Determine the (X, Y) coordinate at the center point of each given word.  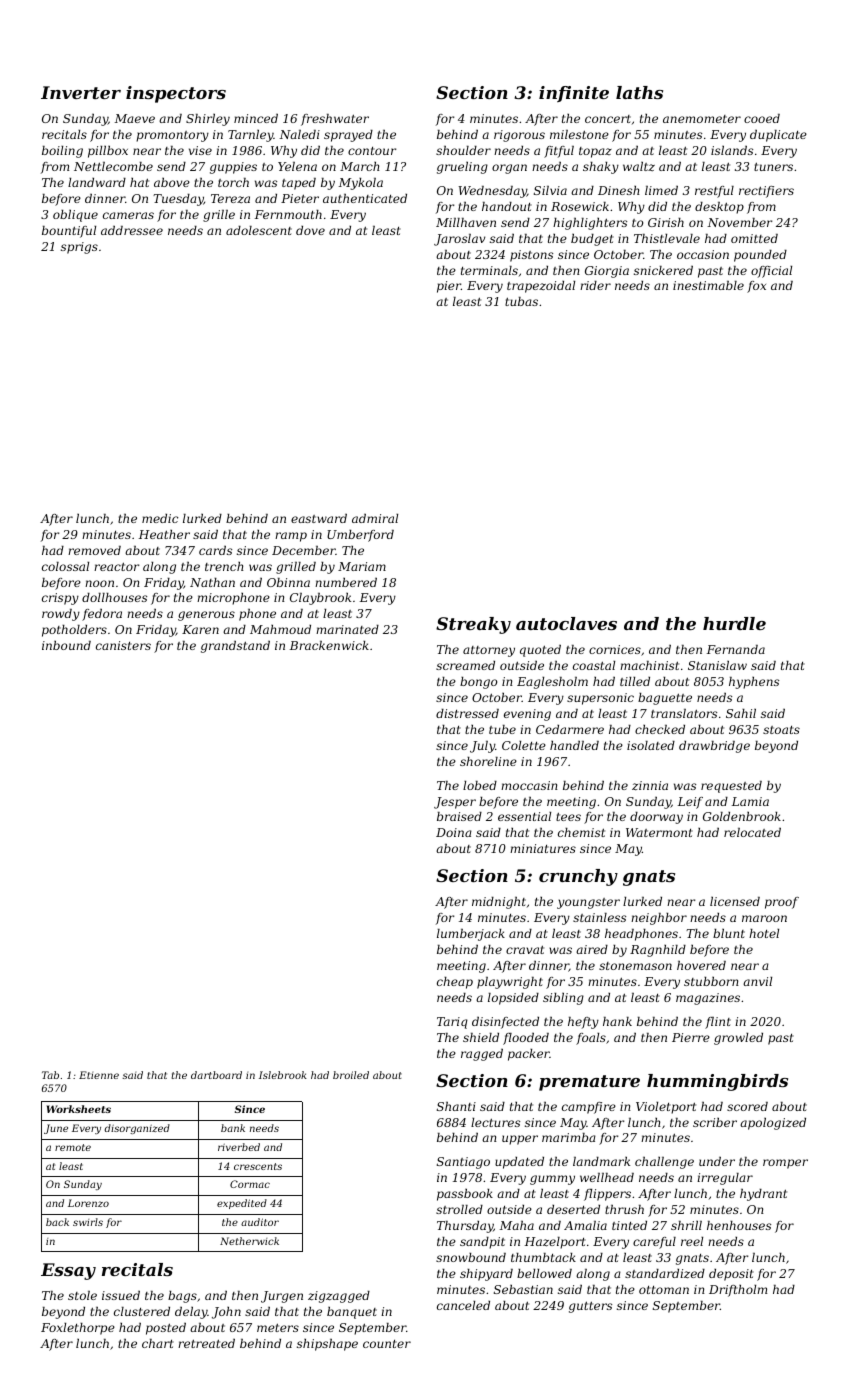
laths (639, 92)
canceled (463, 1305)
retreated (206, 1343)
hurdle (734, 623)
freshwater (335, 120)
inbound (66, 645)
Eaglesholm (552, 683)
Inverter (81, 92)
